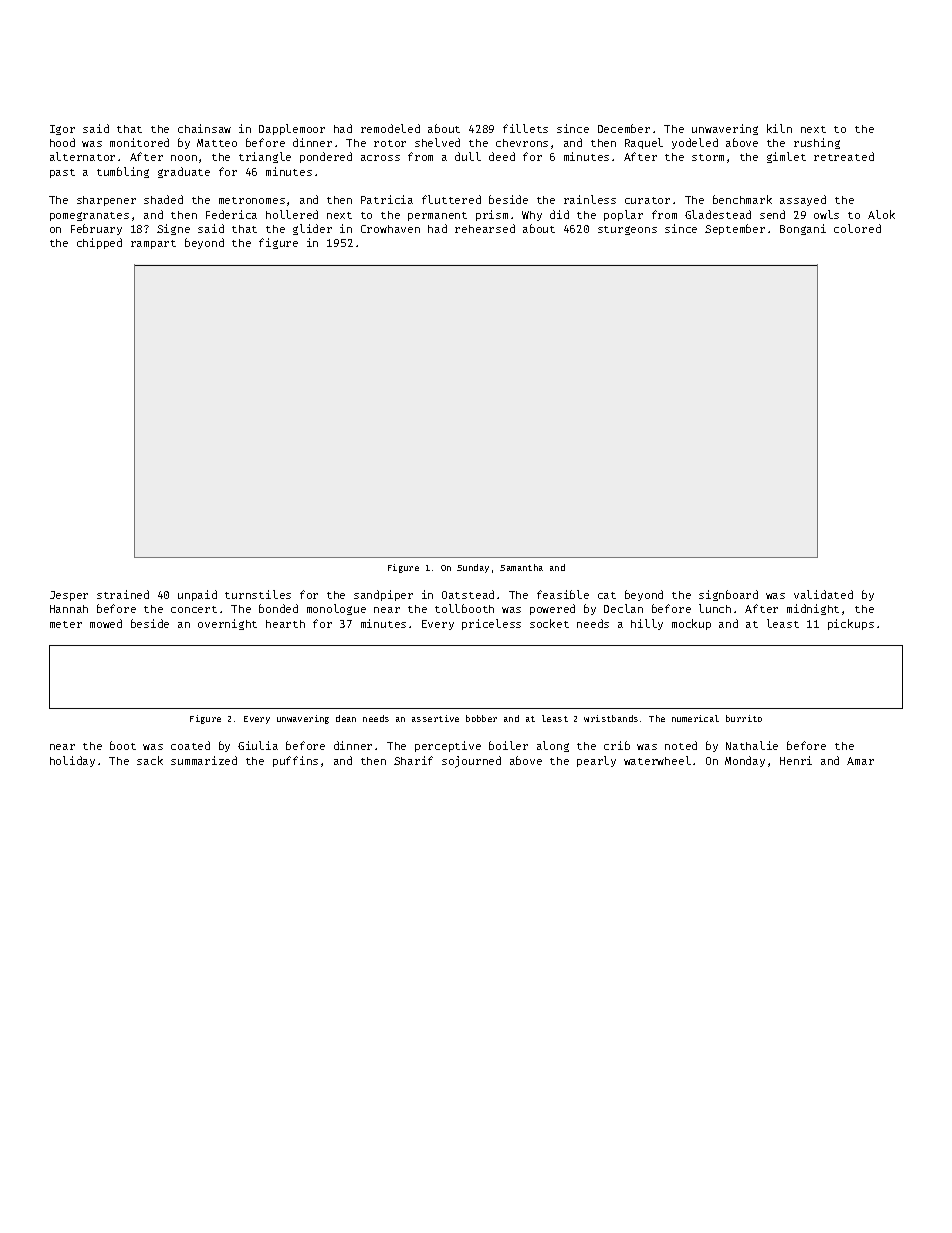  What do you see at coordinates (744, 718) in the screenshot?
I see `burrito` at bounding box center [744, 718].
